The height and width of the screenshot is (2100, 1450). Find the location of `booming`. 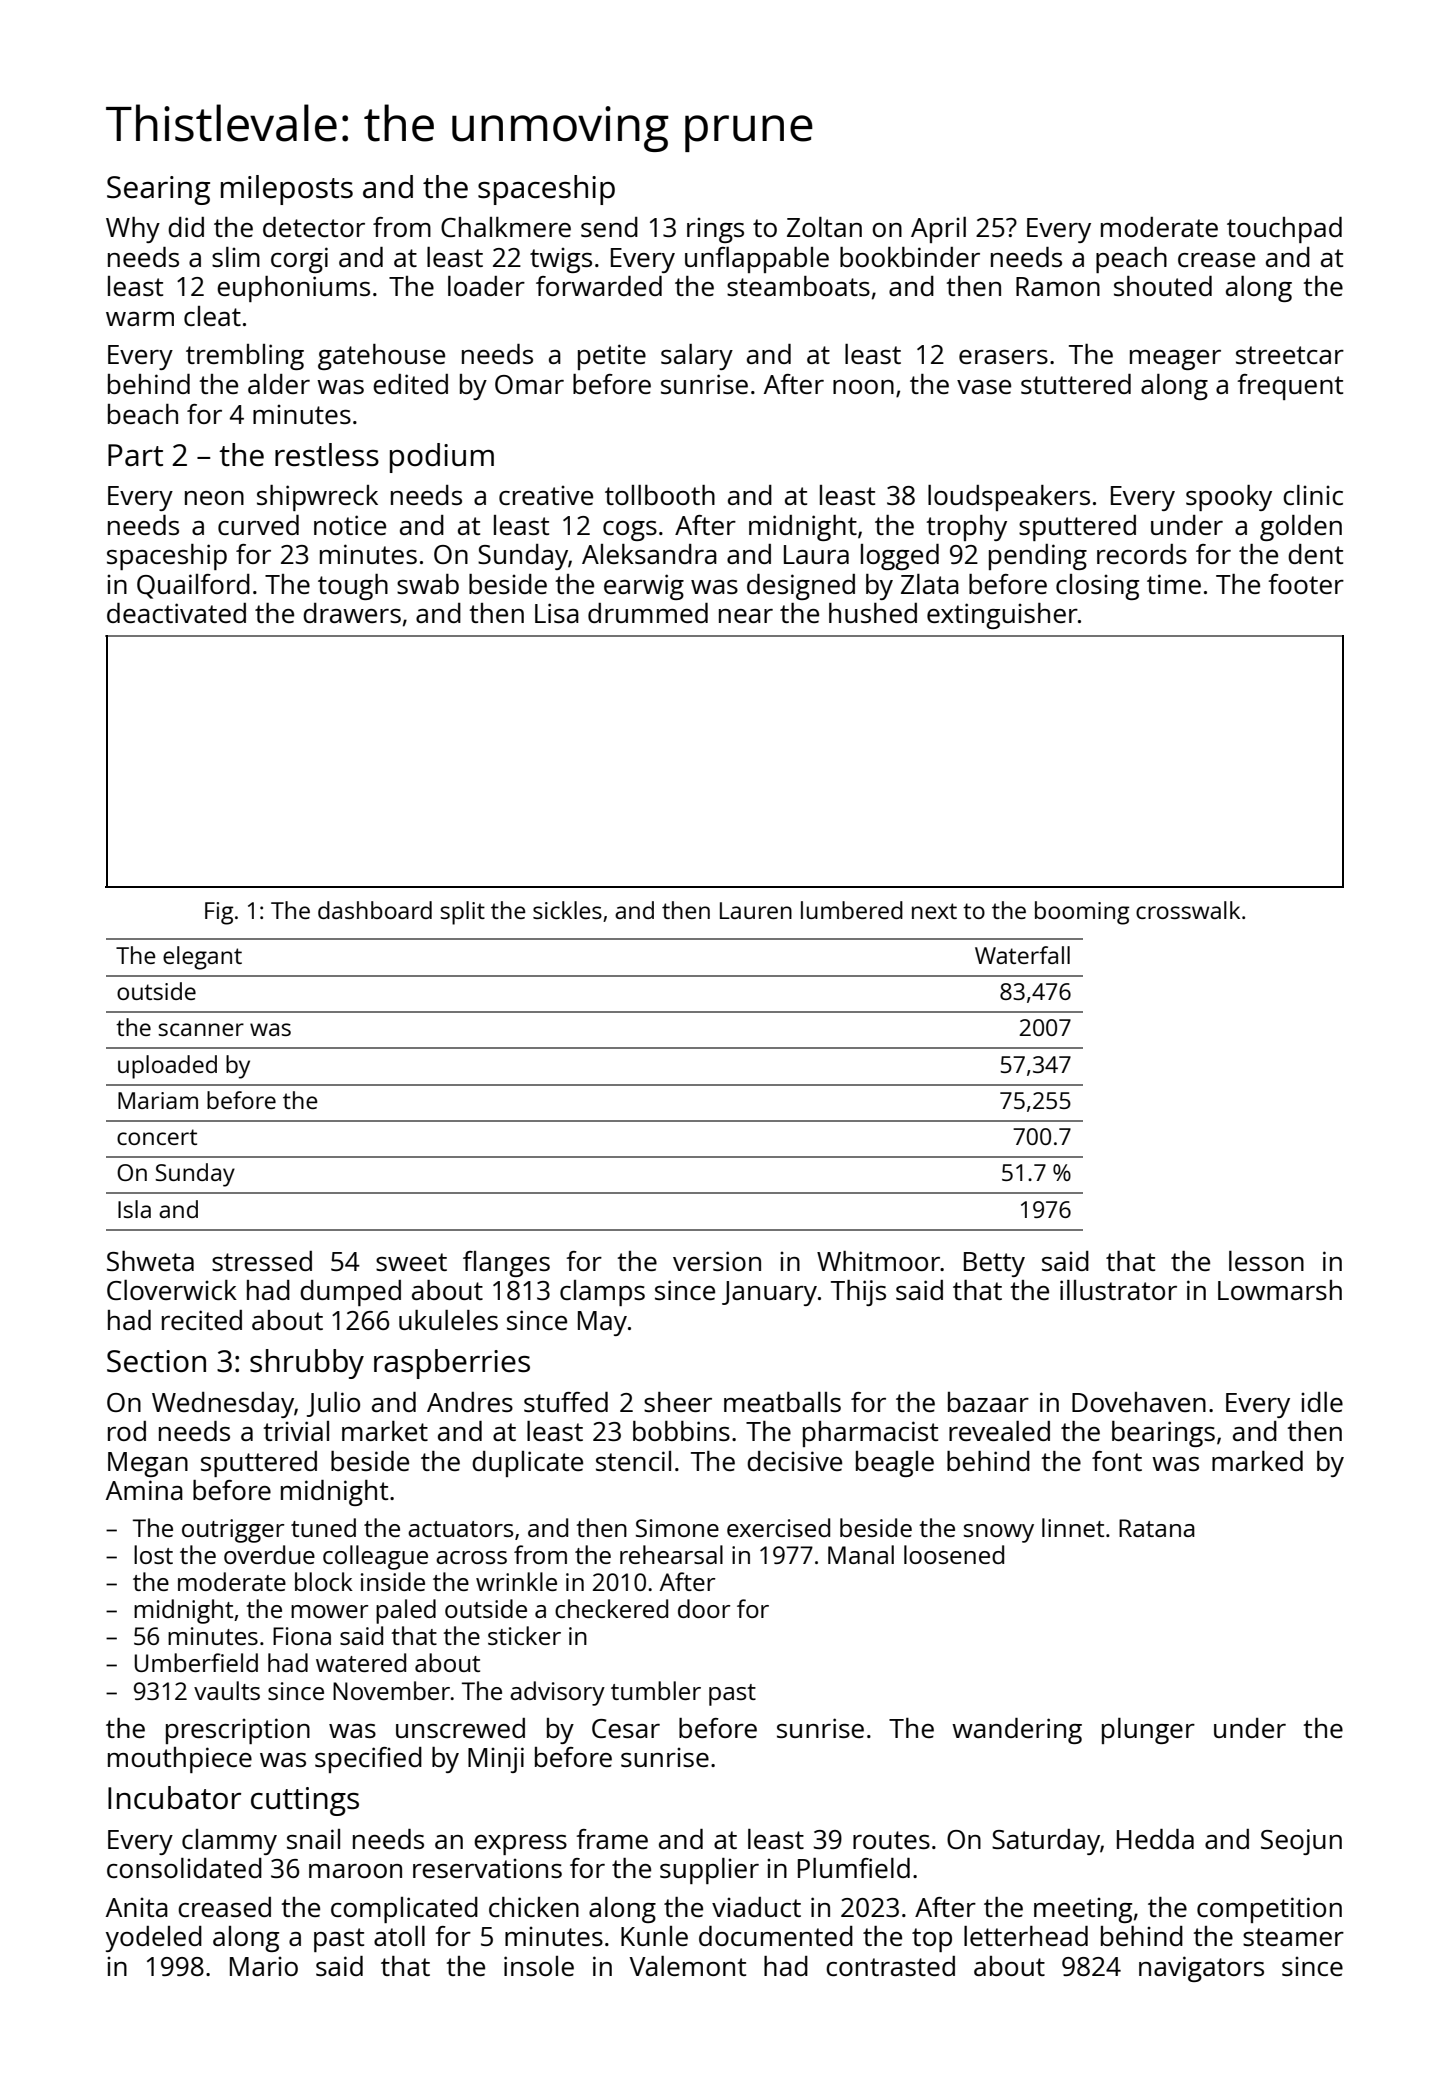

booming is located at coordinates (1082, 913).
